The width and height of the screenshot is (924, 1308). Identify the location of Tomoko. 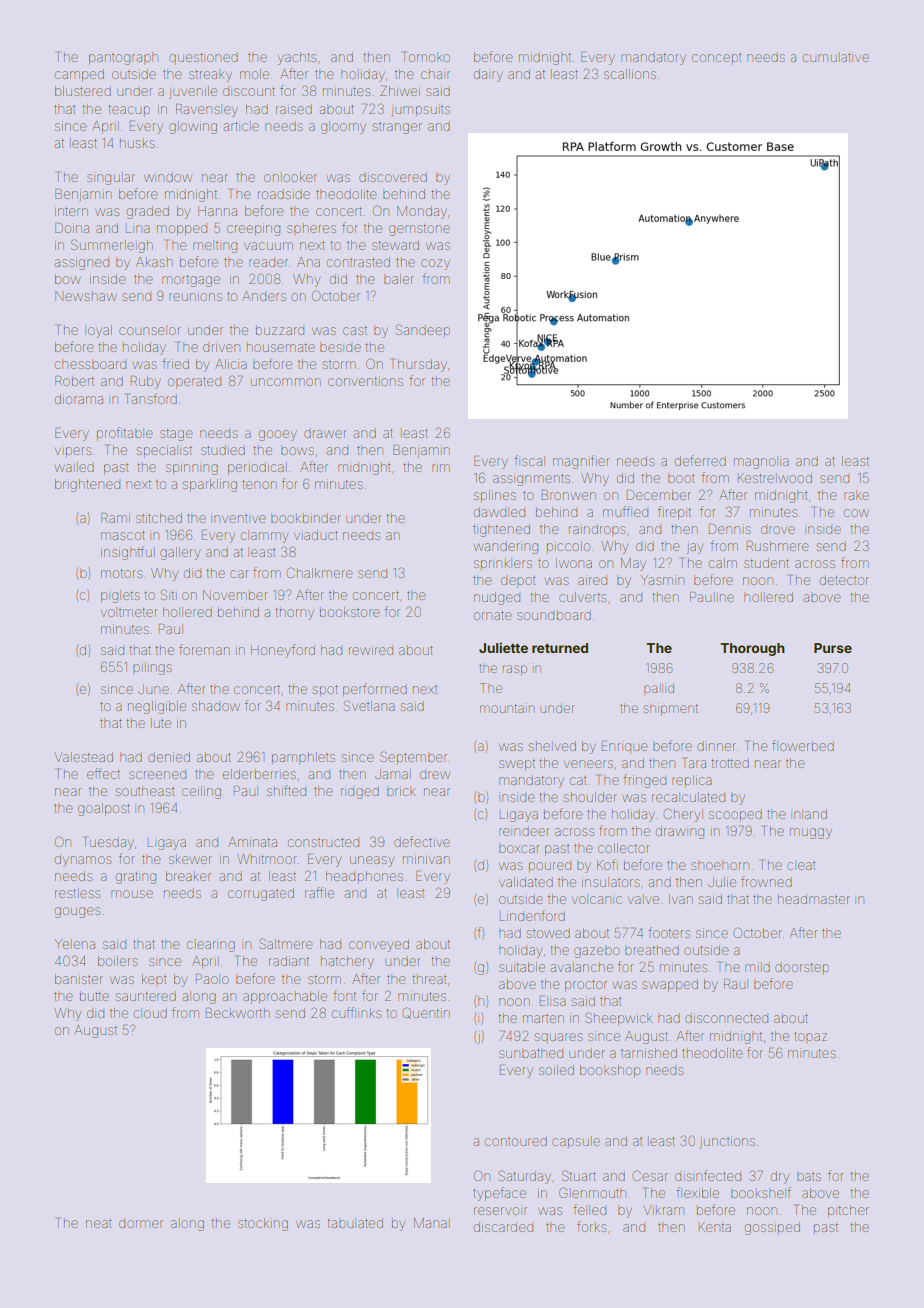
(427, 57).
